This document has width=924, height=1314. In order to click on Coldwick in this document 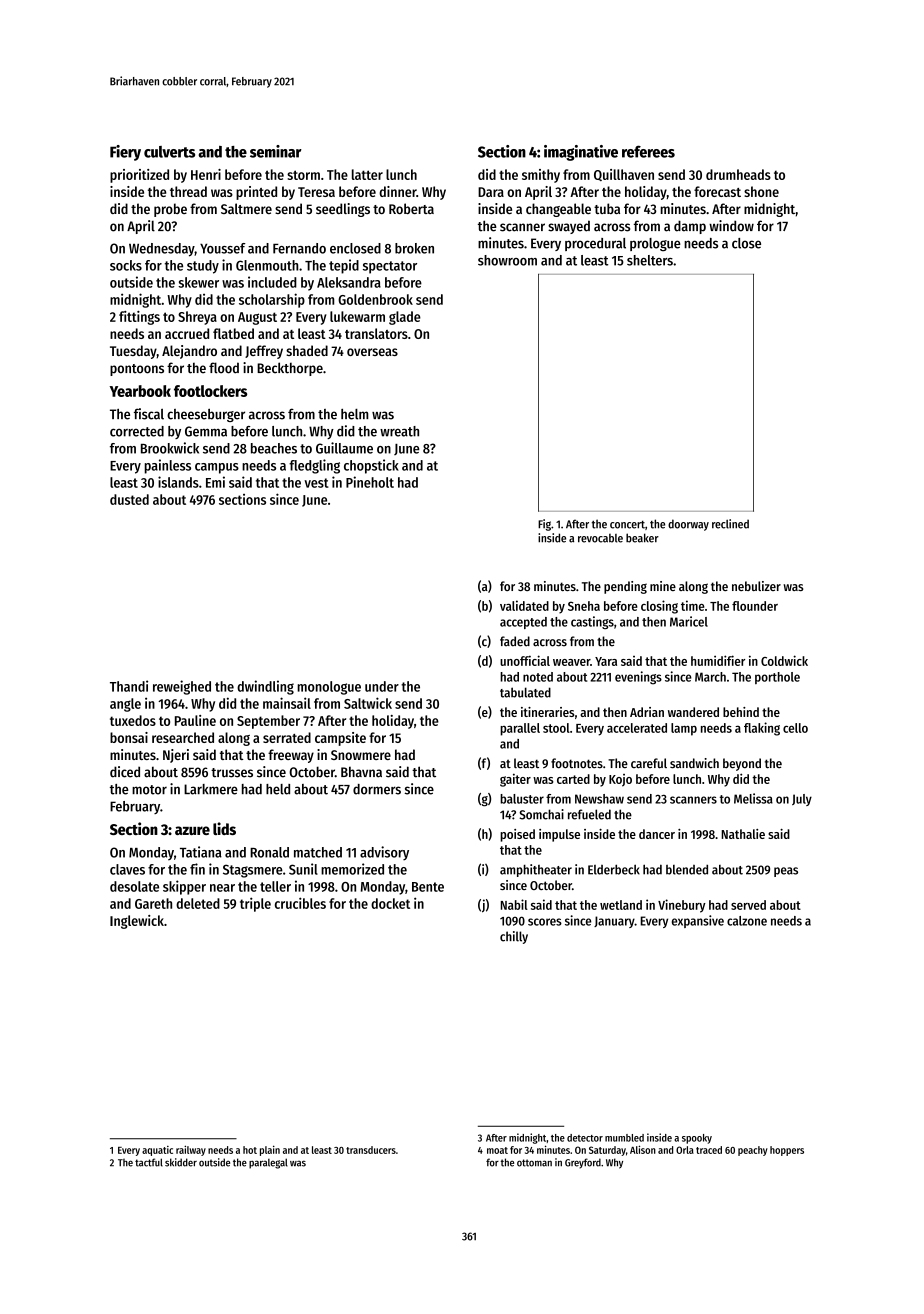, I will do `click(784, 660)`.
